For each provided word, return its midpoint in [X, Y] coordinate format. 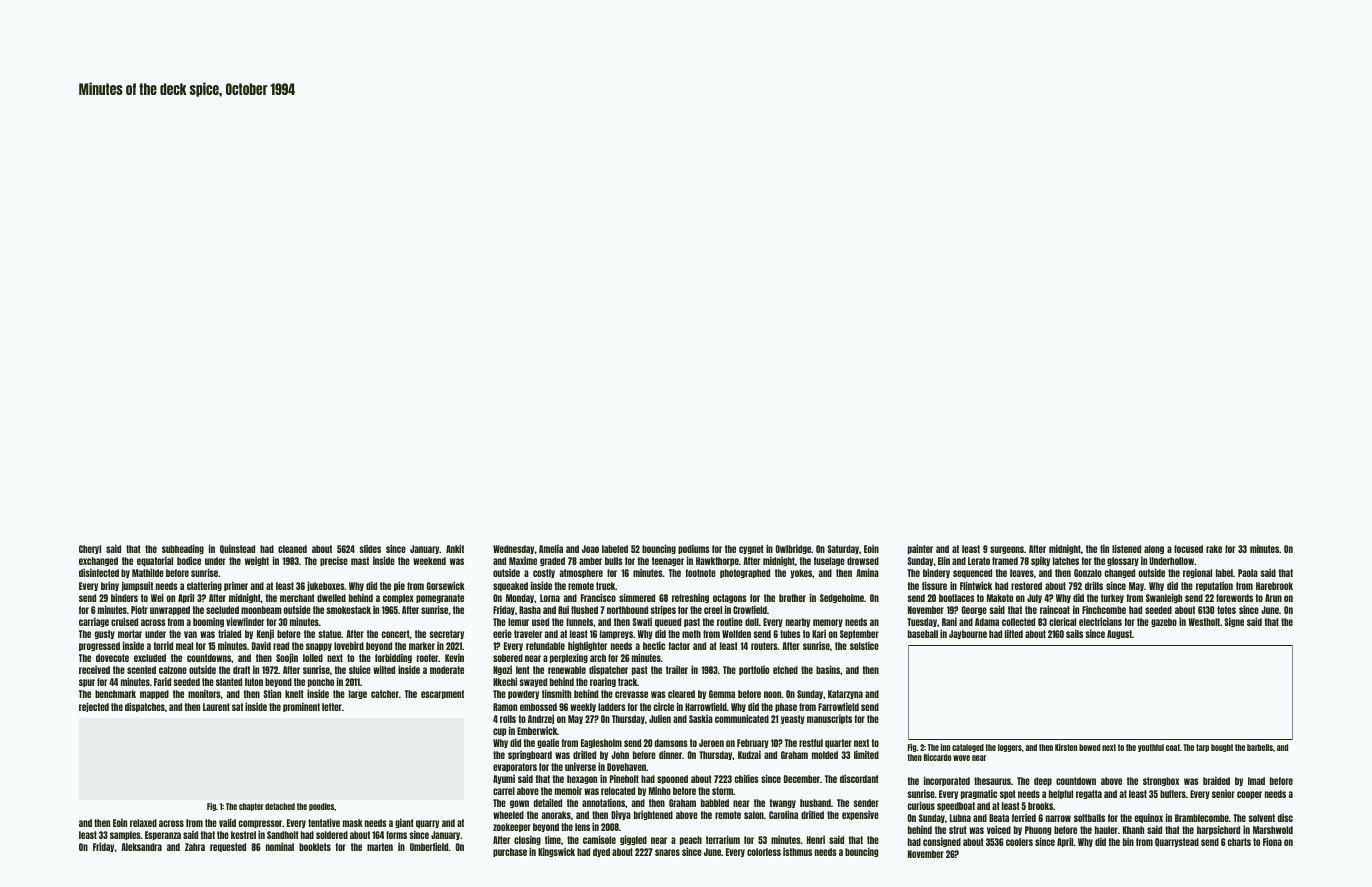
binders [124, 597]
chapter [251, 807]
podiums [694, 549]
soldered [332, 835]
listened [1126, 548]
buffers [1173, 794]
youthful [1151, 748]
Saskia [701, 718]
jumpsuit [137, 586]
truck [605, 586]
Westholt [1204, 622]
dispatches [145, 707]
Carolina [783, 814]
